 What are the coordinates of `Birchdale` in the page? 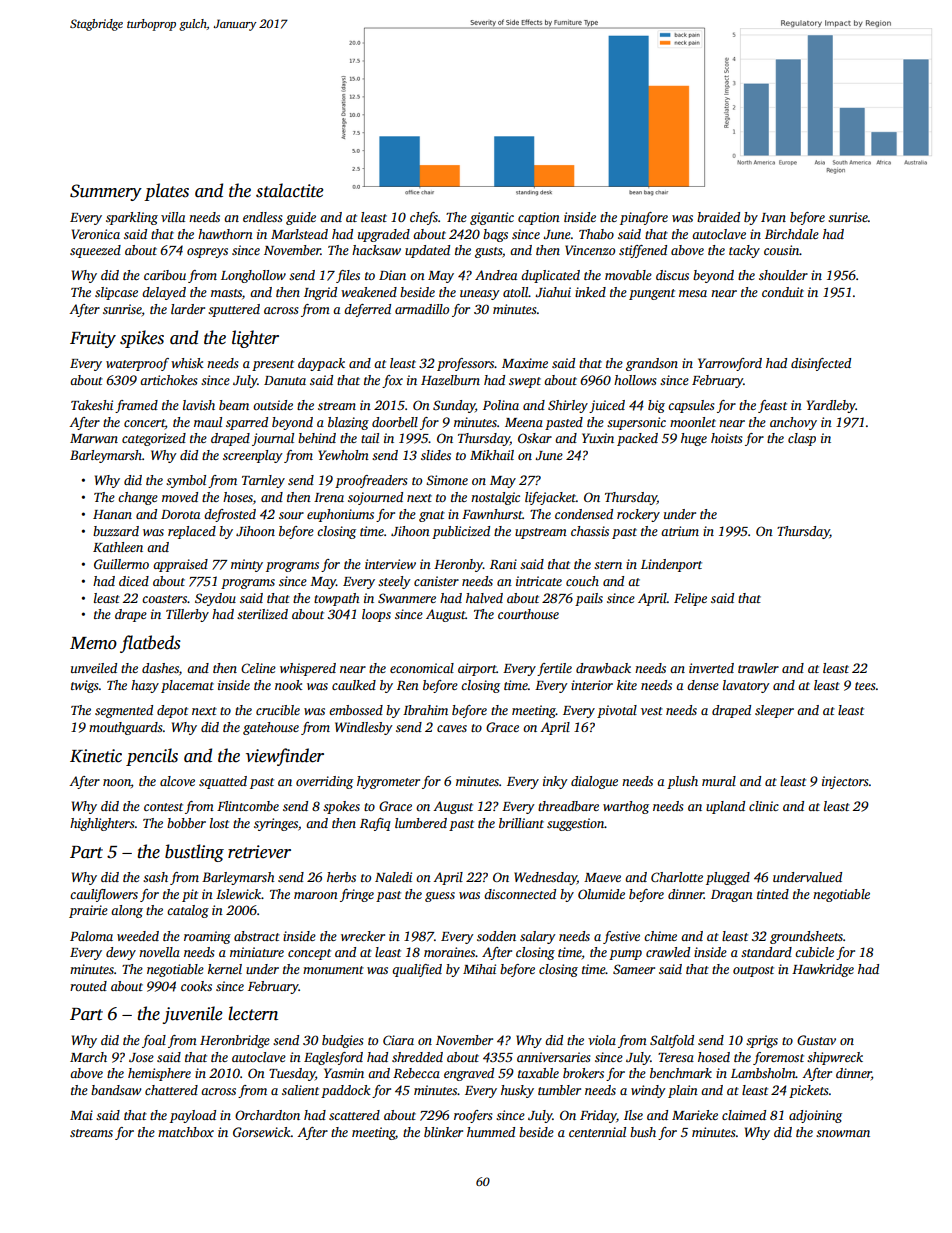 It's located at (792, 234).
